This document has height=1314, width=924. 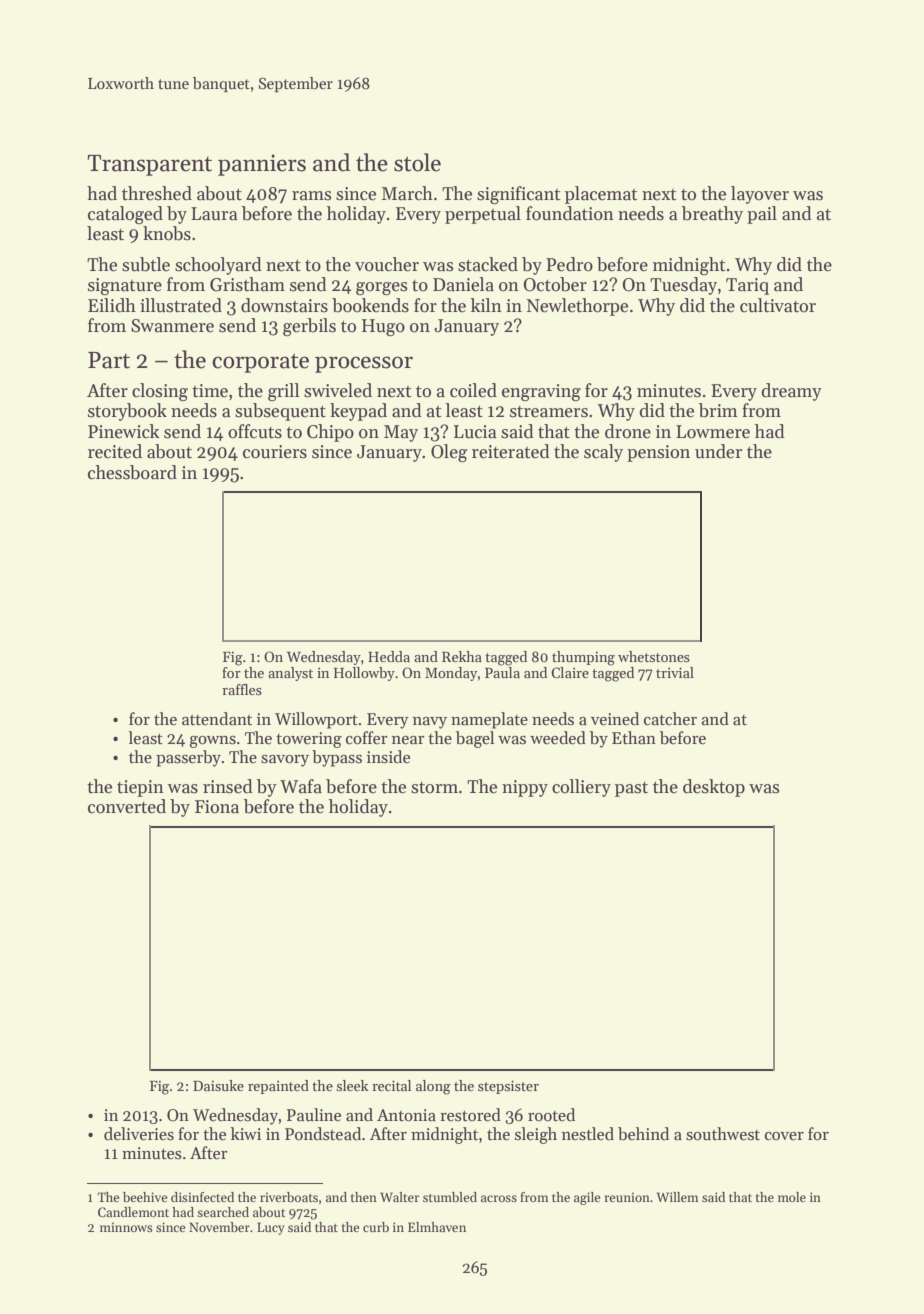 What do you see at coordinates (463, 284) in the document?
I see `Daniela` at bounding box center [463, 284].
